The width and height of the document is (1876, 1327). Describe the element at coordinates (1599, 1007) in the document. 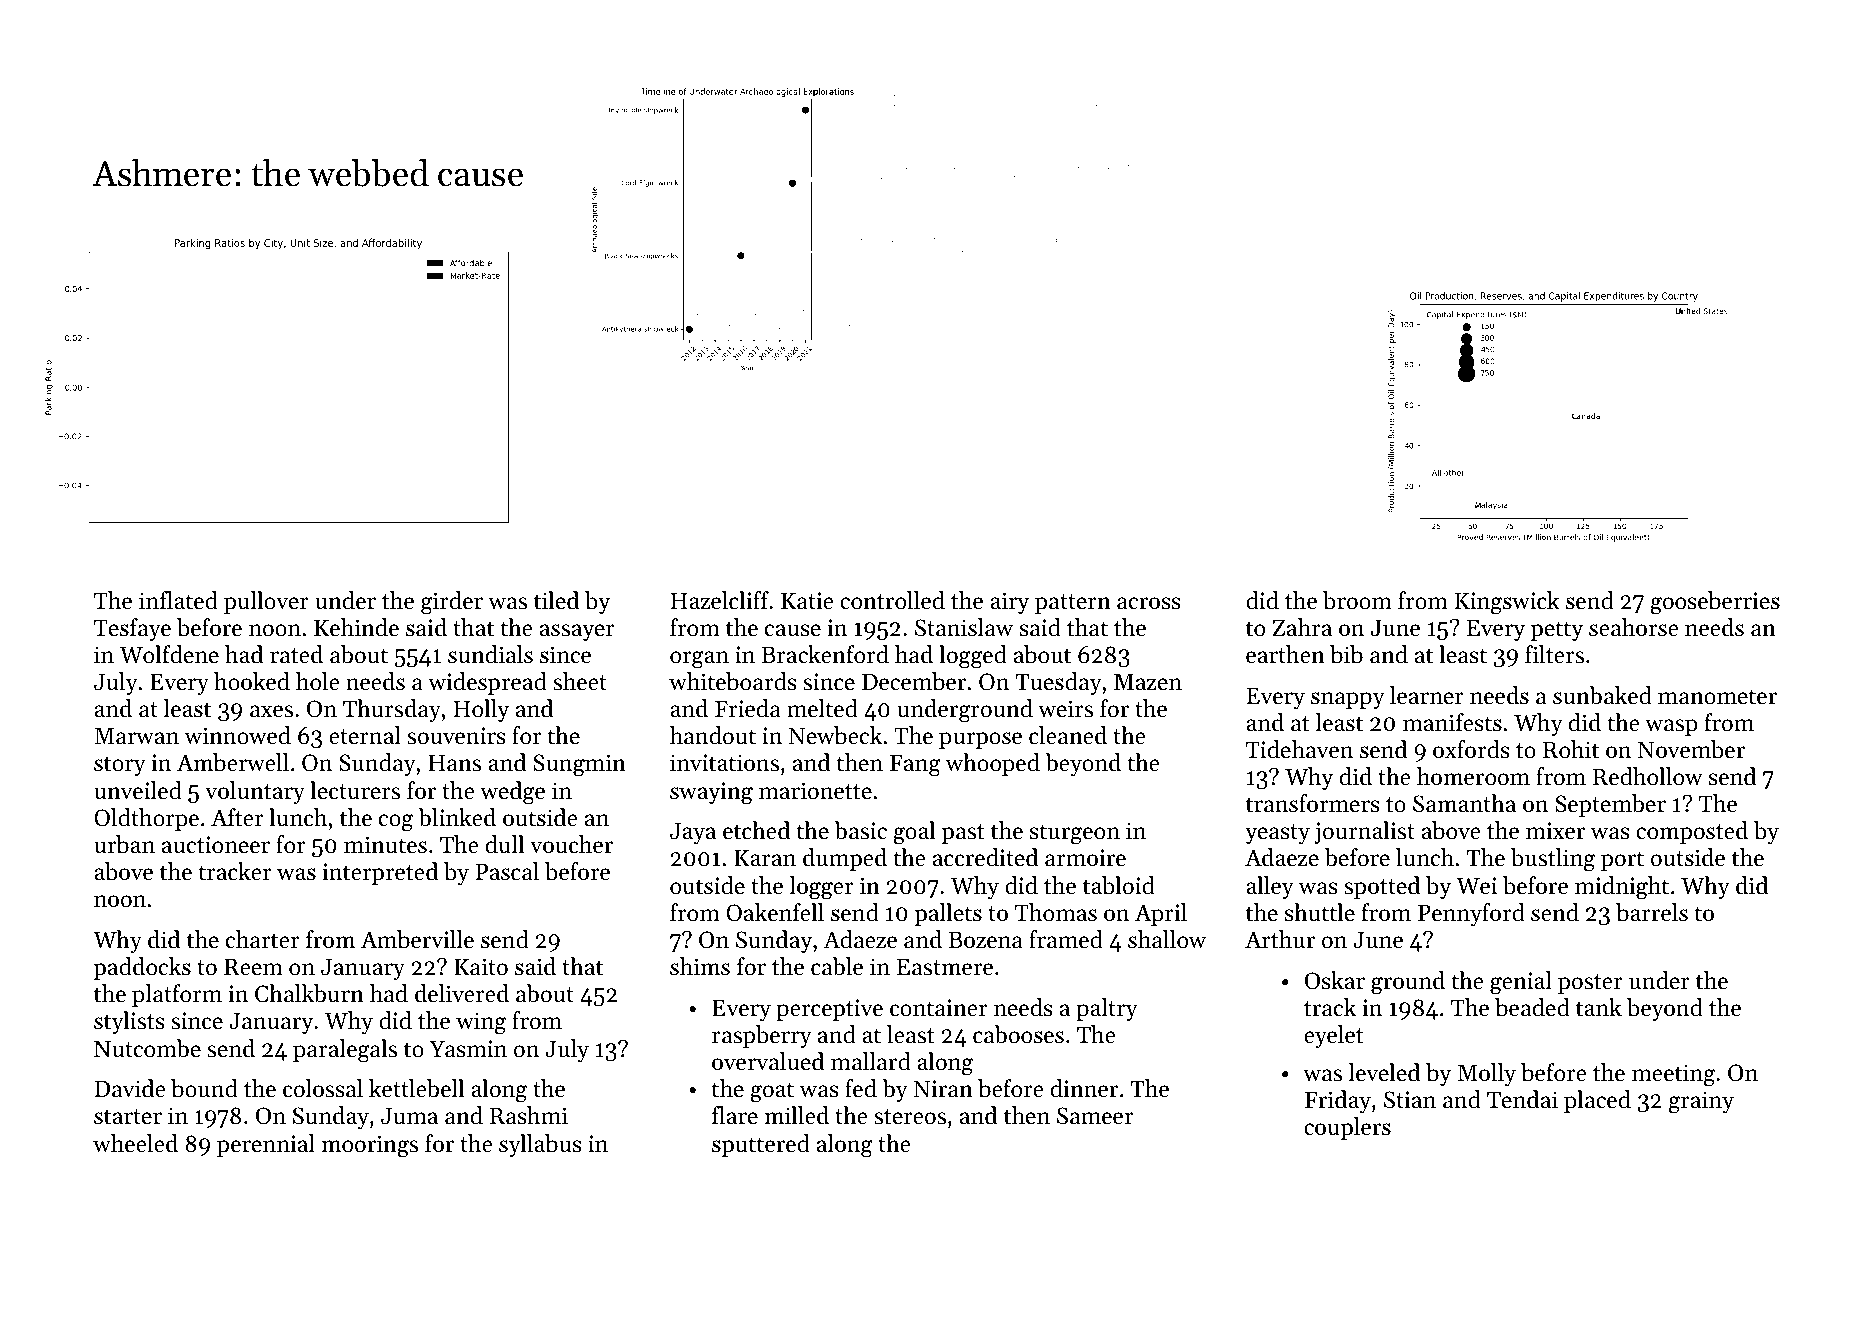

I see `tank` at that location.
